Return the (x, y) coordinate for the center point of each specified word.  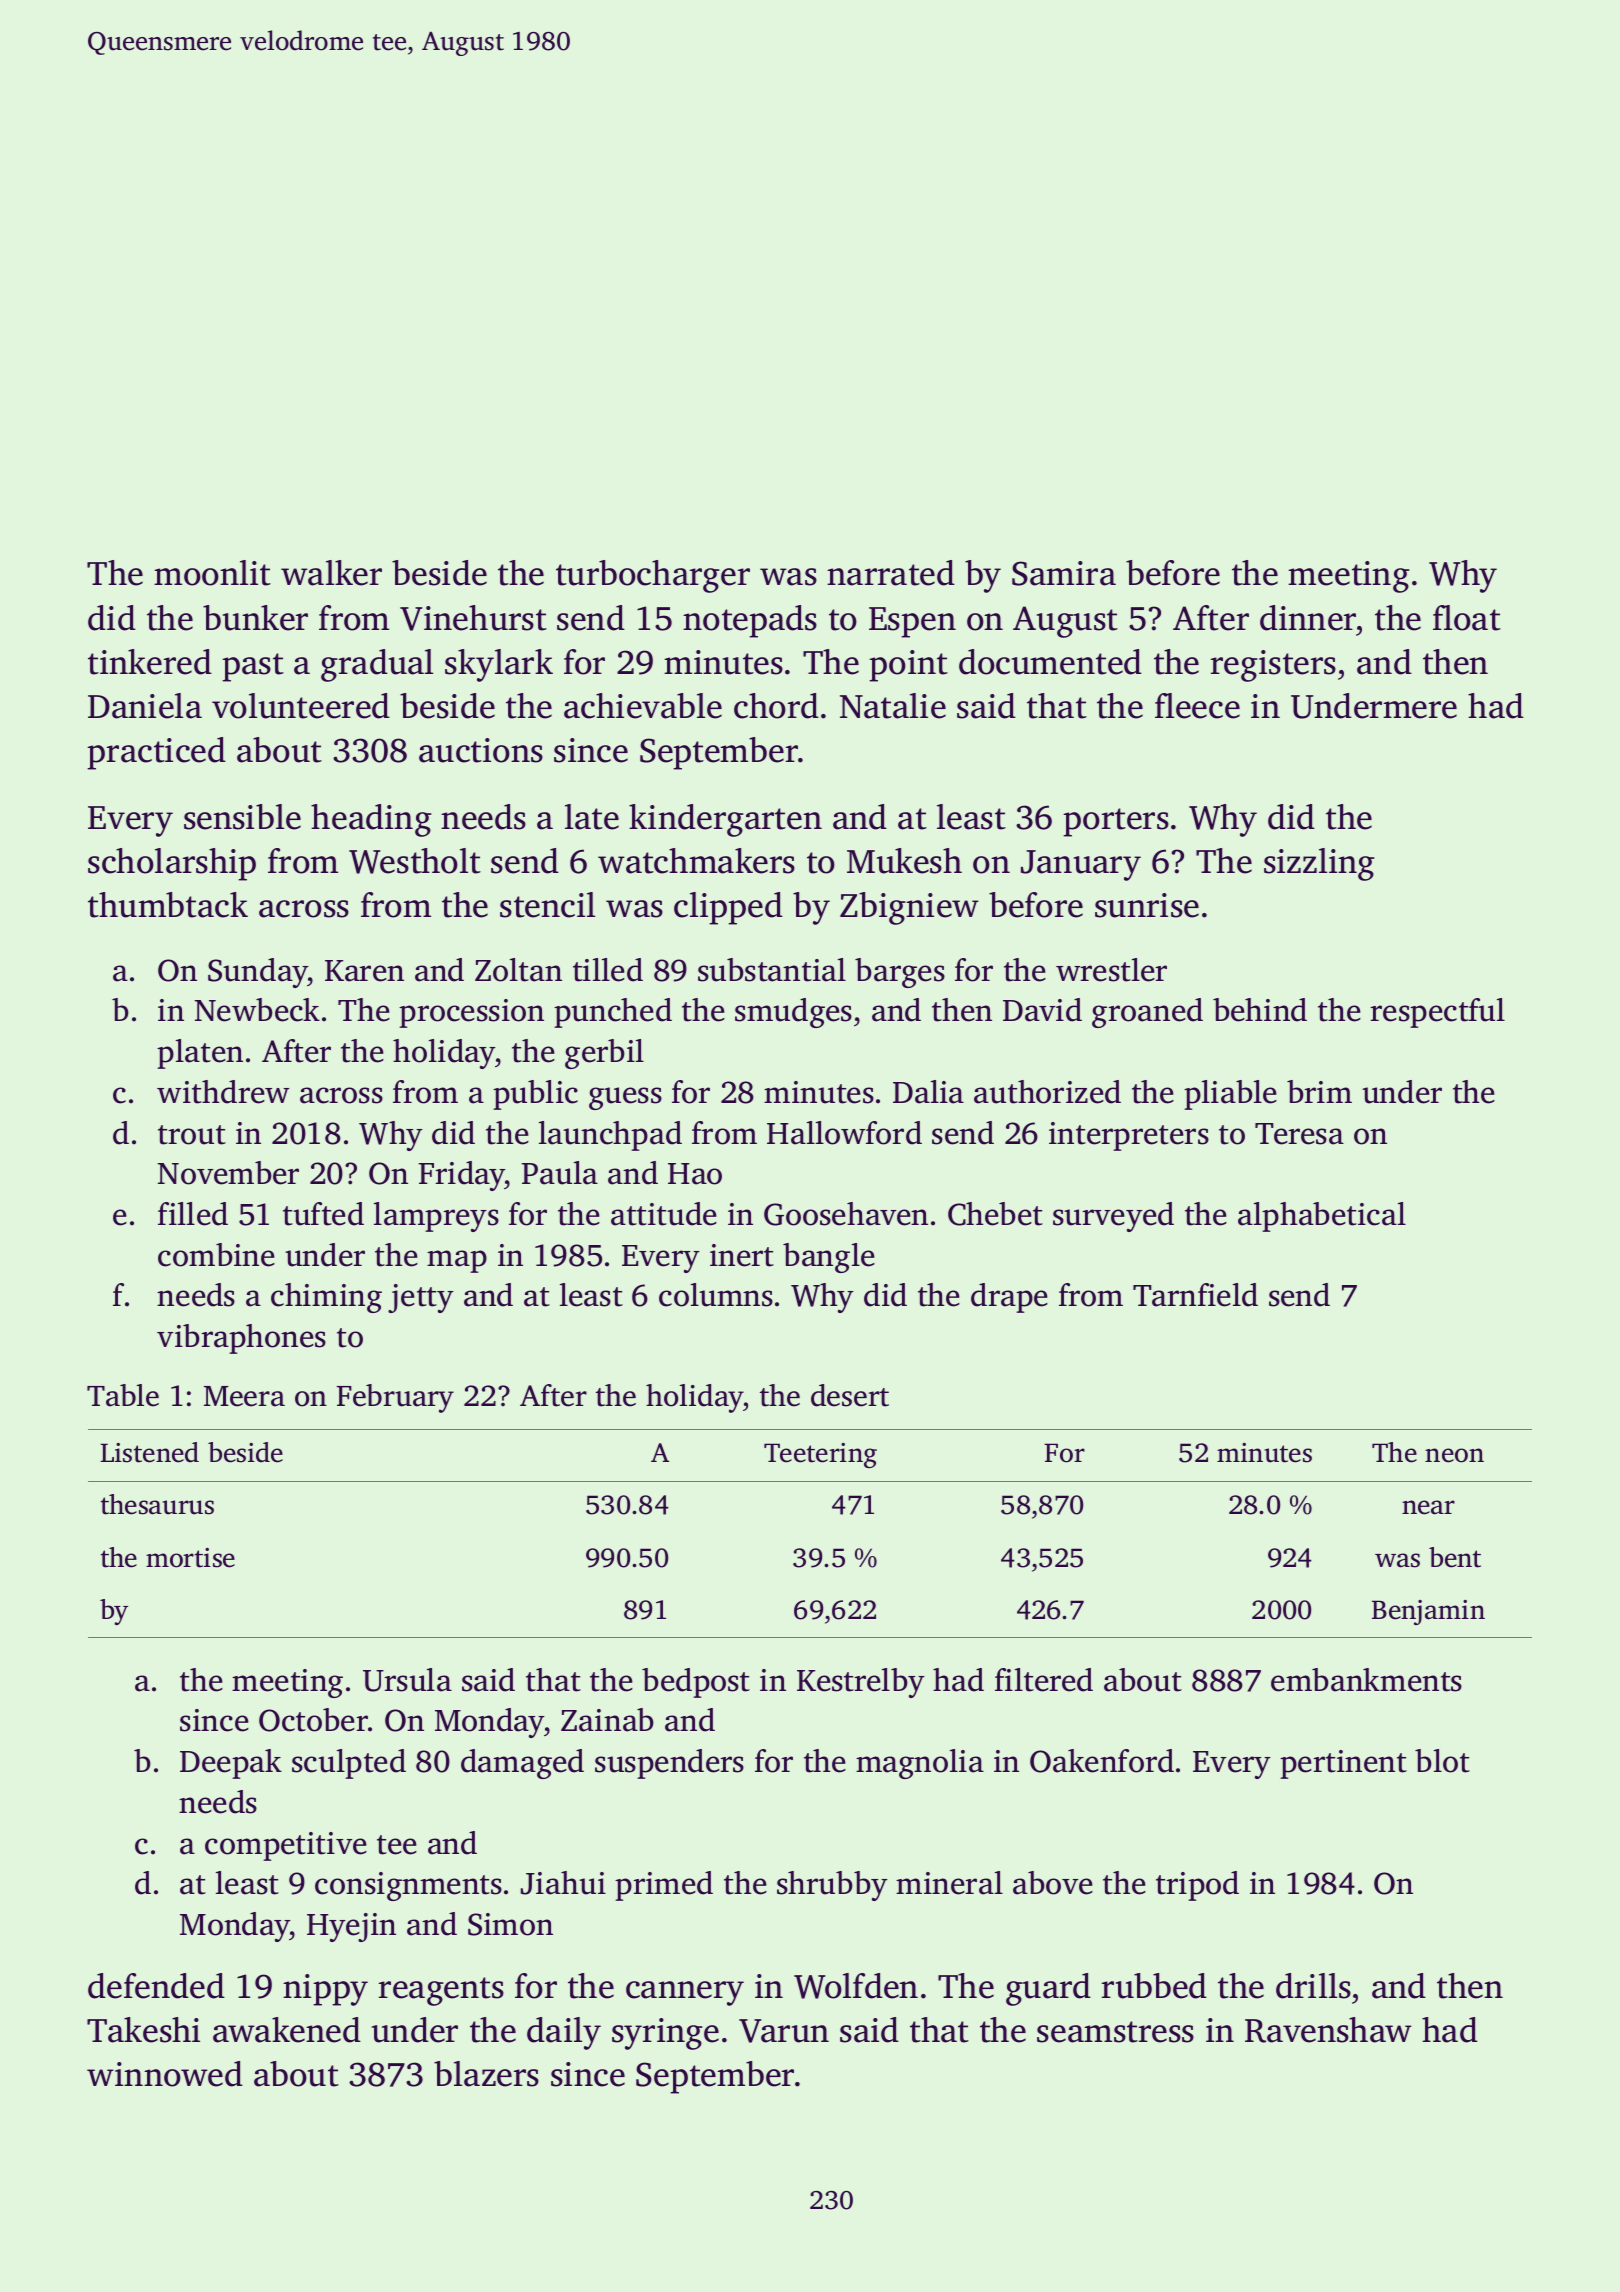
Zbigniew (909, 908)
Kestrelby (861, 1683)
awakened (287, 2030)
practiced (156, 753)
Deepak (231, 1764)
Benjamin (1428, 1612)
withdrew (223, 1092)
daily (564, 2033)
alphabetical (1322, 1217)
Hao (695, 1174)
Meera (244, 1396)
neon (1454, 1455)
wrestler (1111, 970)
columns (716, 1295)
